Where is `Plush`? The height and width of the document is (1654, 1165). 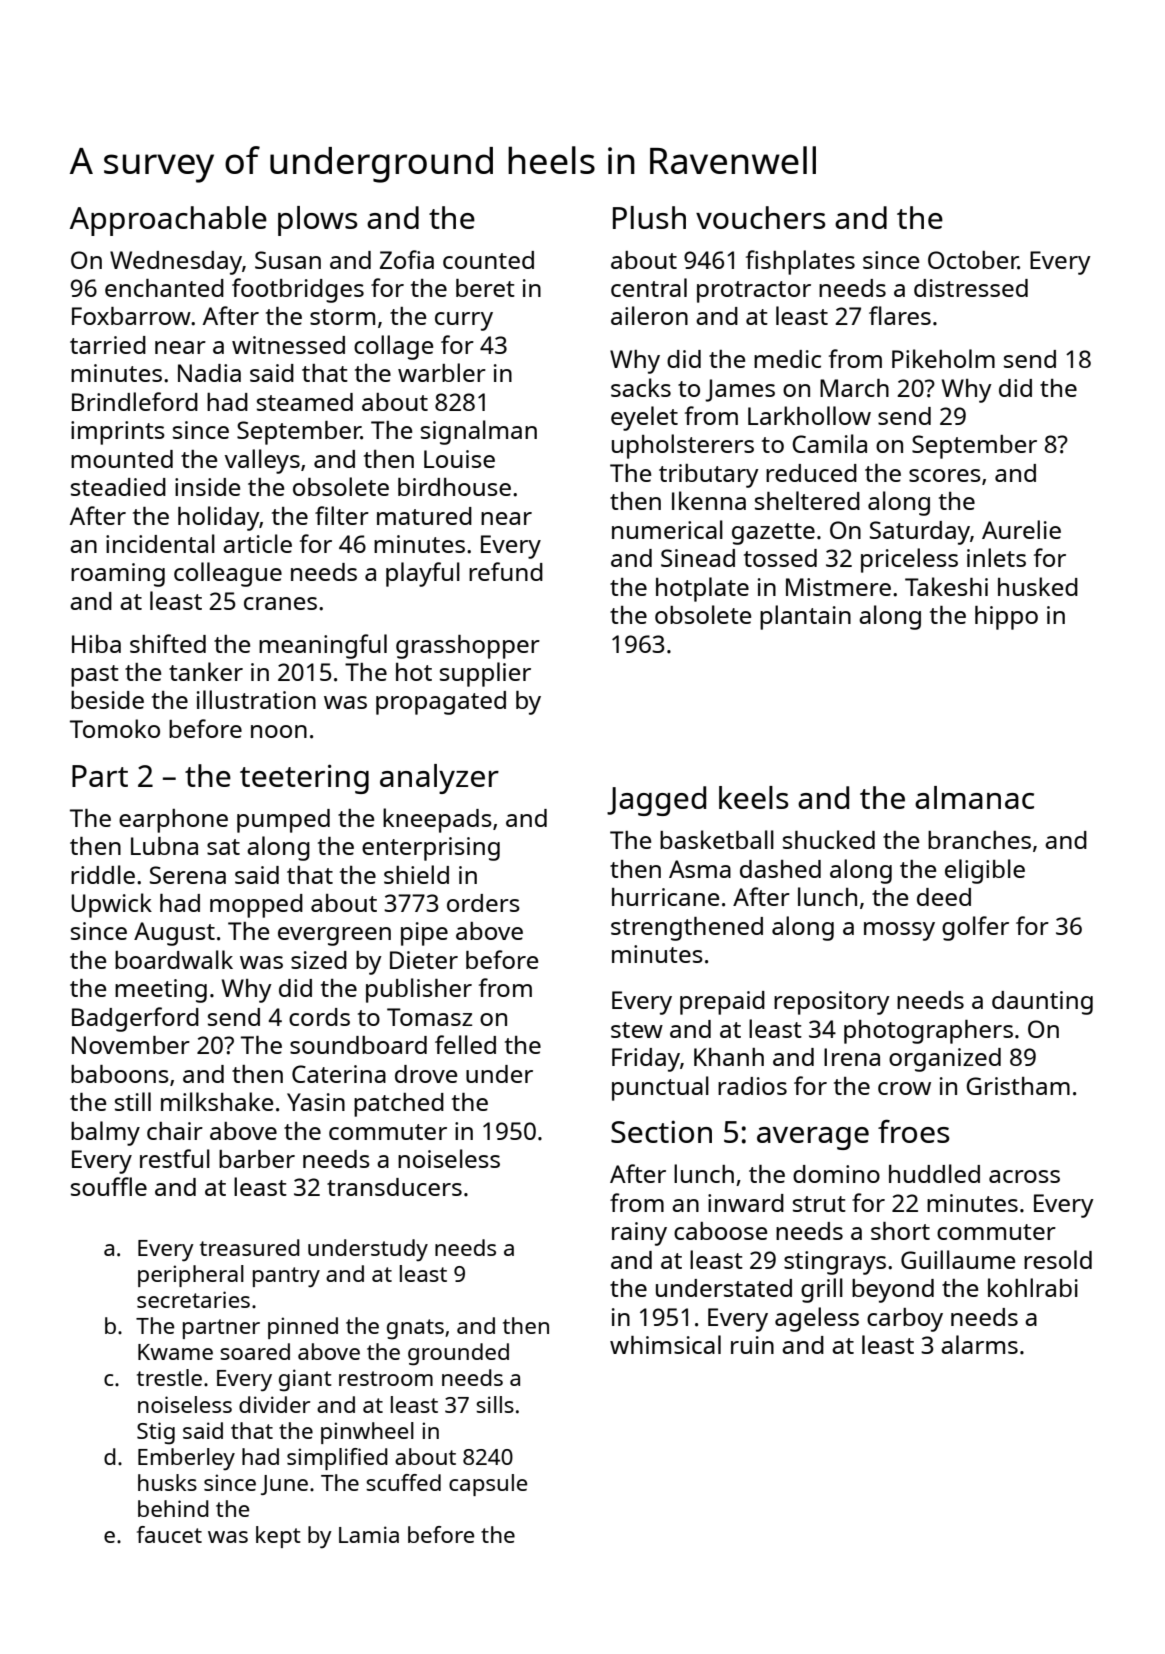 Plush is located at coordinates (649, 217).
